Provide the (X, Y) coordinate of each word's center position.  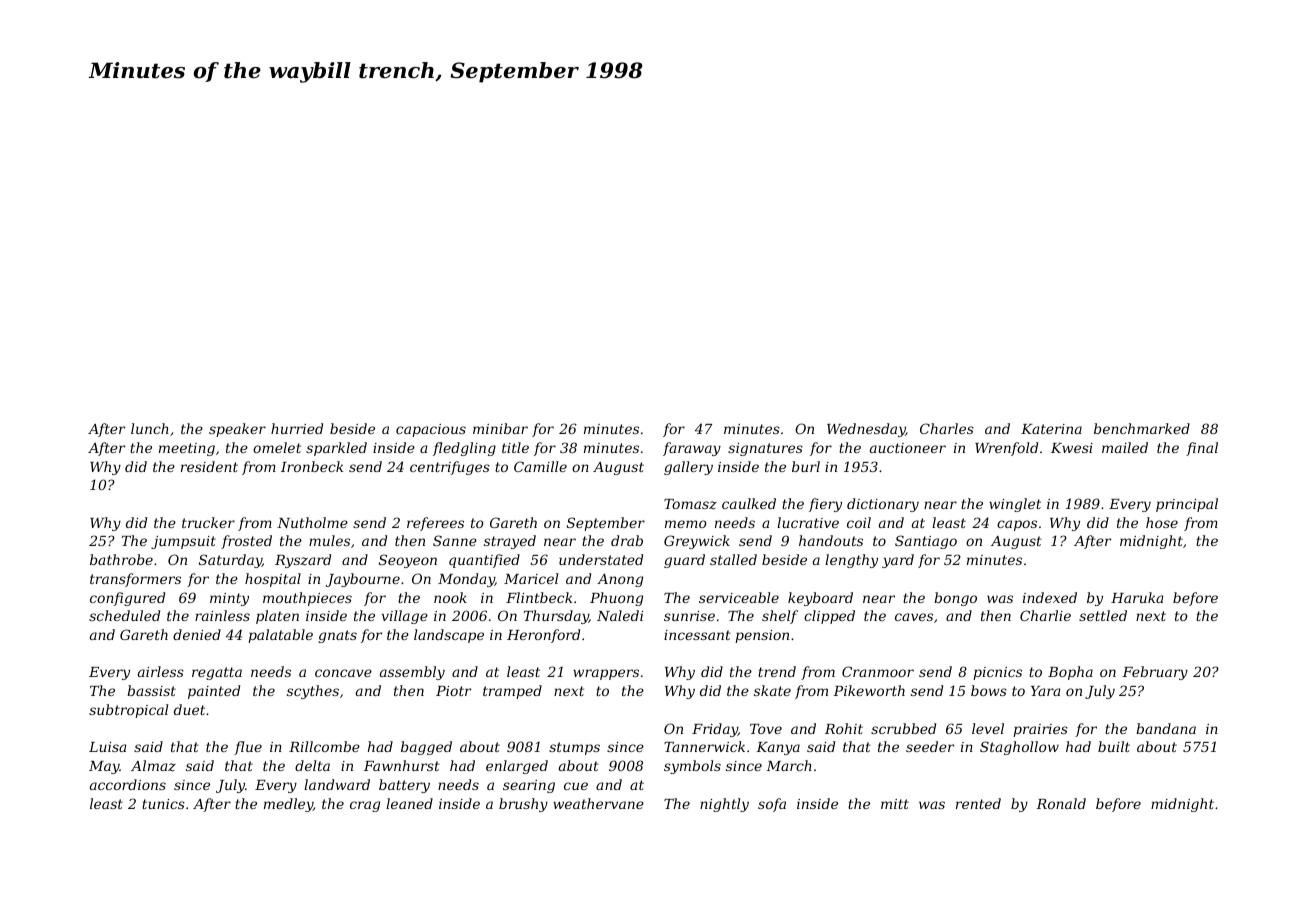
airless (161, 671)
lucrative (808, 522)
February (1155, 673)
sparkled (336, 449)
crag (365, 806)
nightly (724, 805)
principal (1187, 505)
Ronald (1061, 803)
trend (777, 671)
